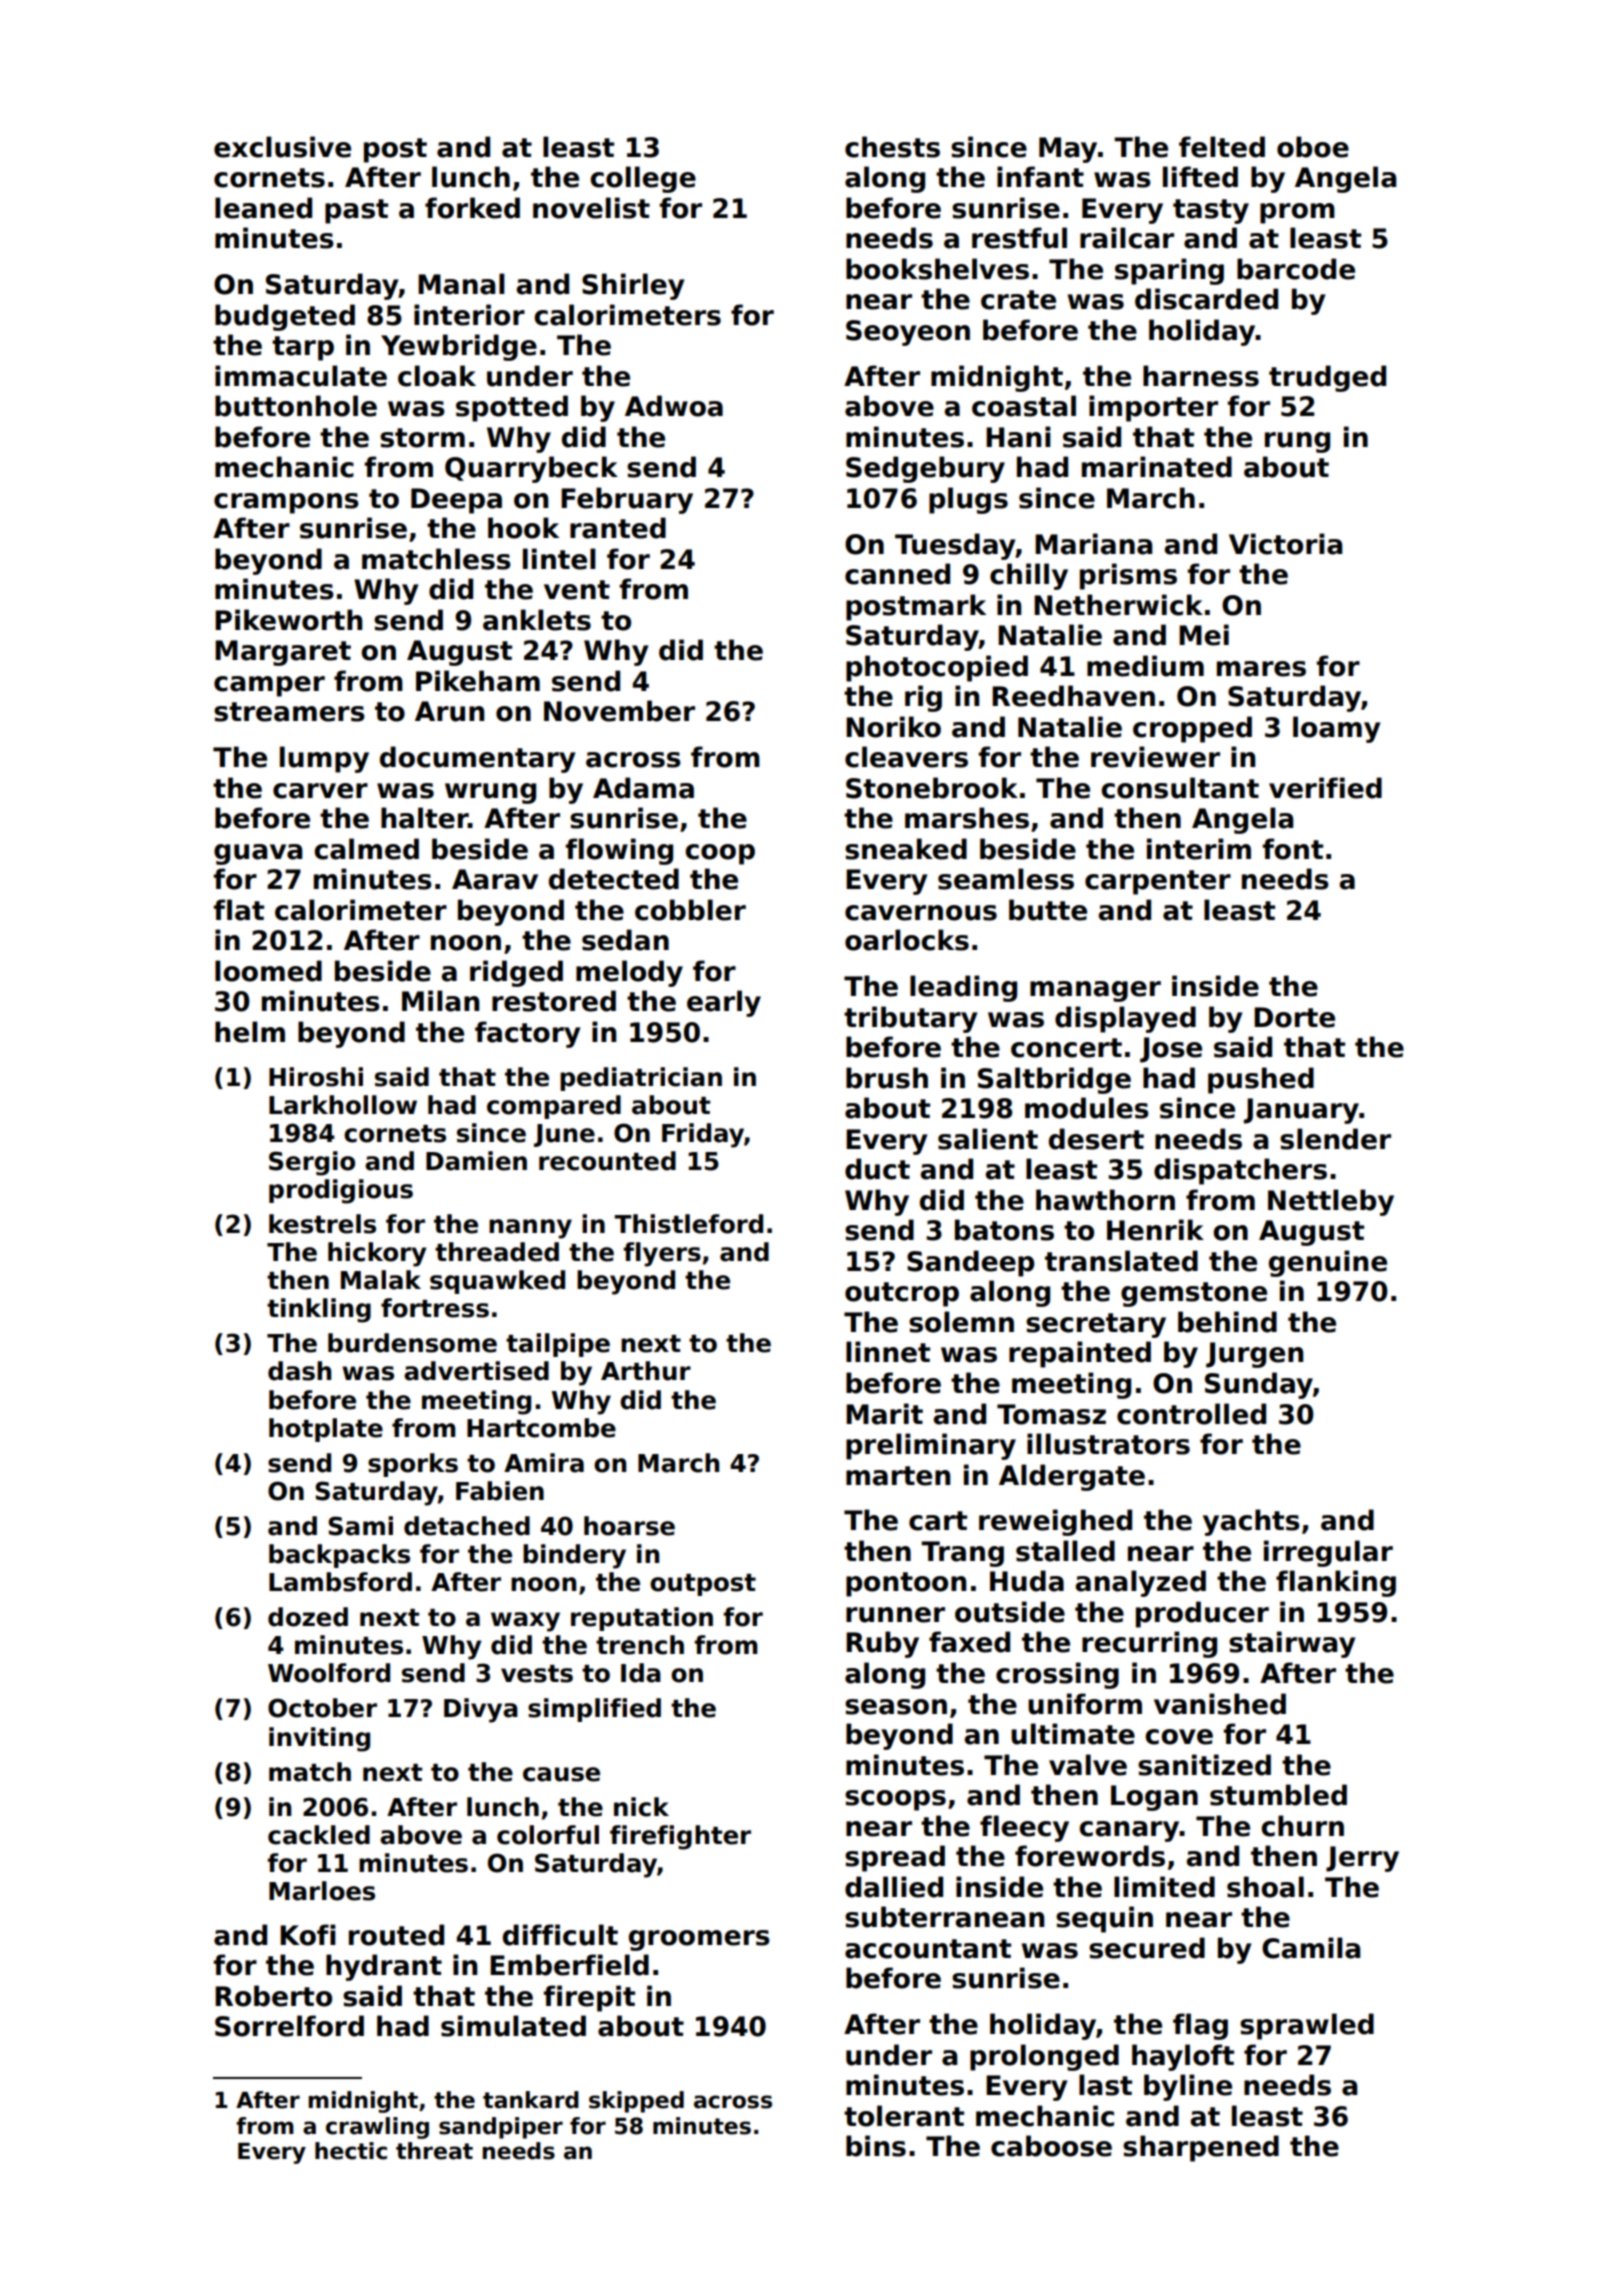 Image resolution: width=1620 pixels, height=2292 pixels. What do you see at coordinates (894, 1887) in the document?
I see `dallied` at bounding box center [894, 1887].
